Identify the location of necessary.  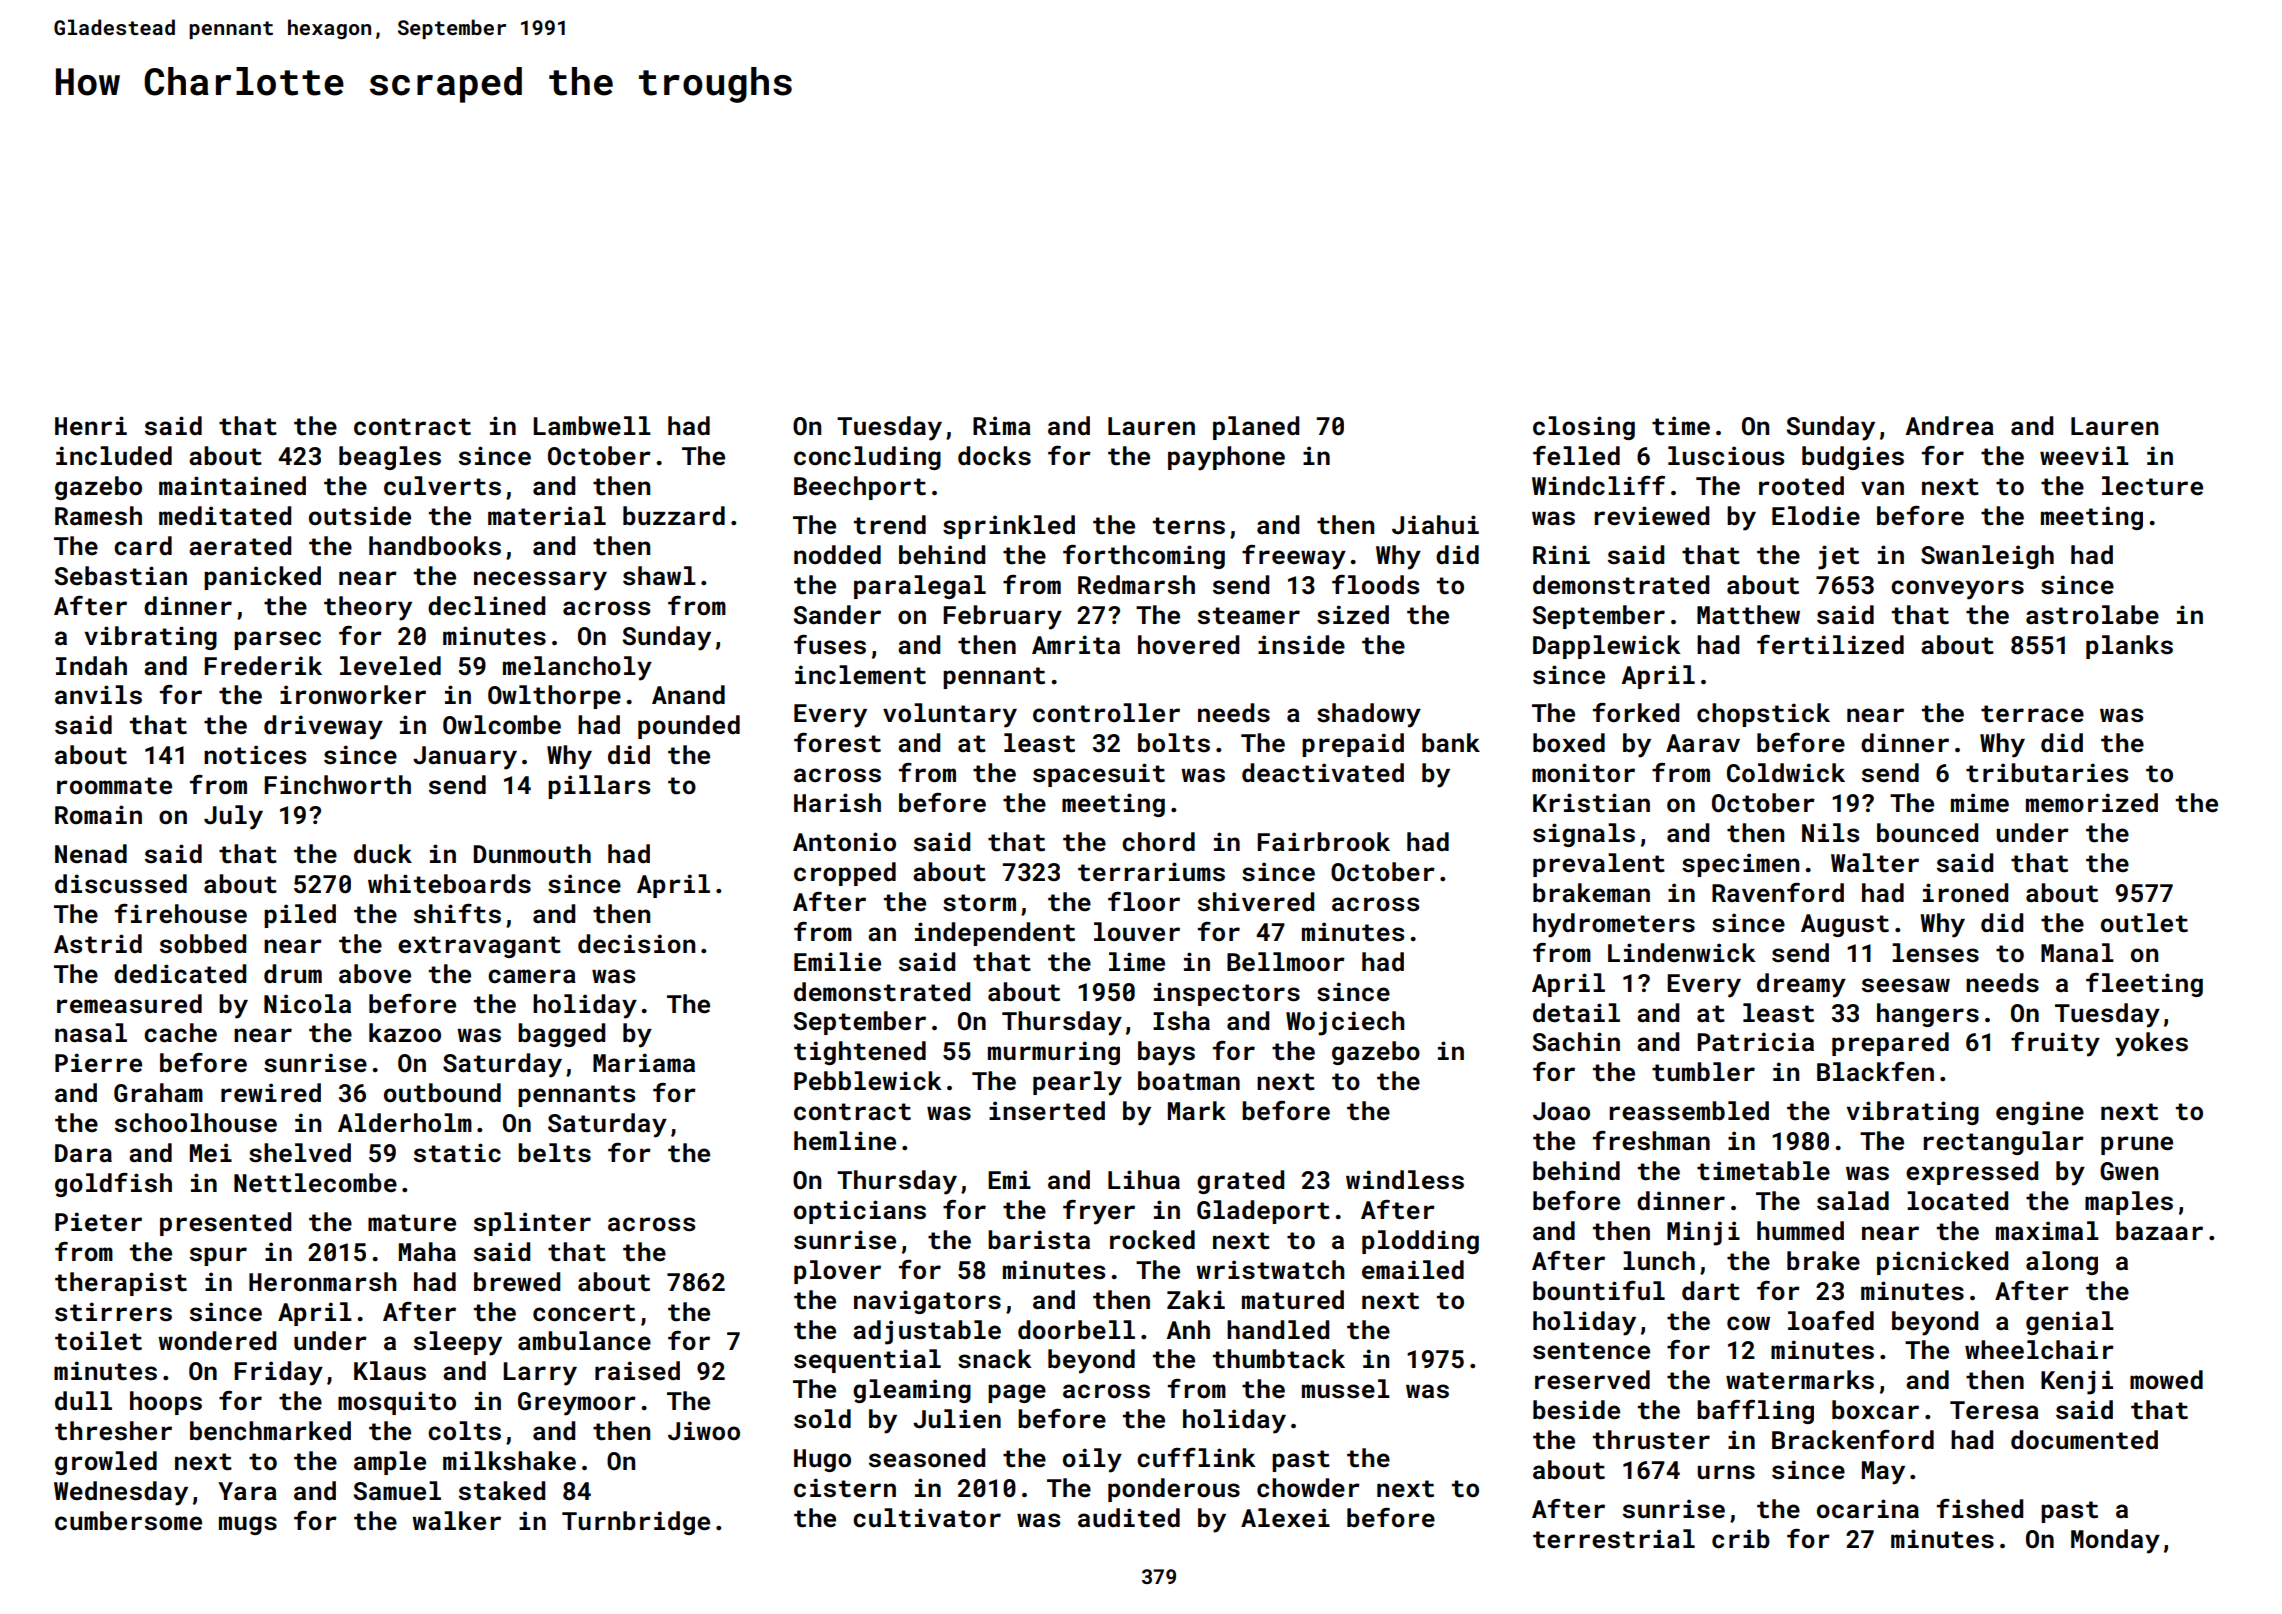
(540, 581).
